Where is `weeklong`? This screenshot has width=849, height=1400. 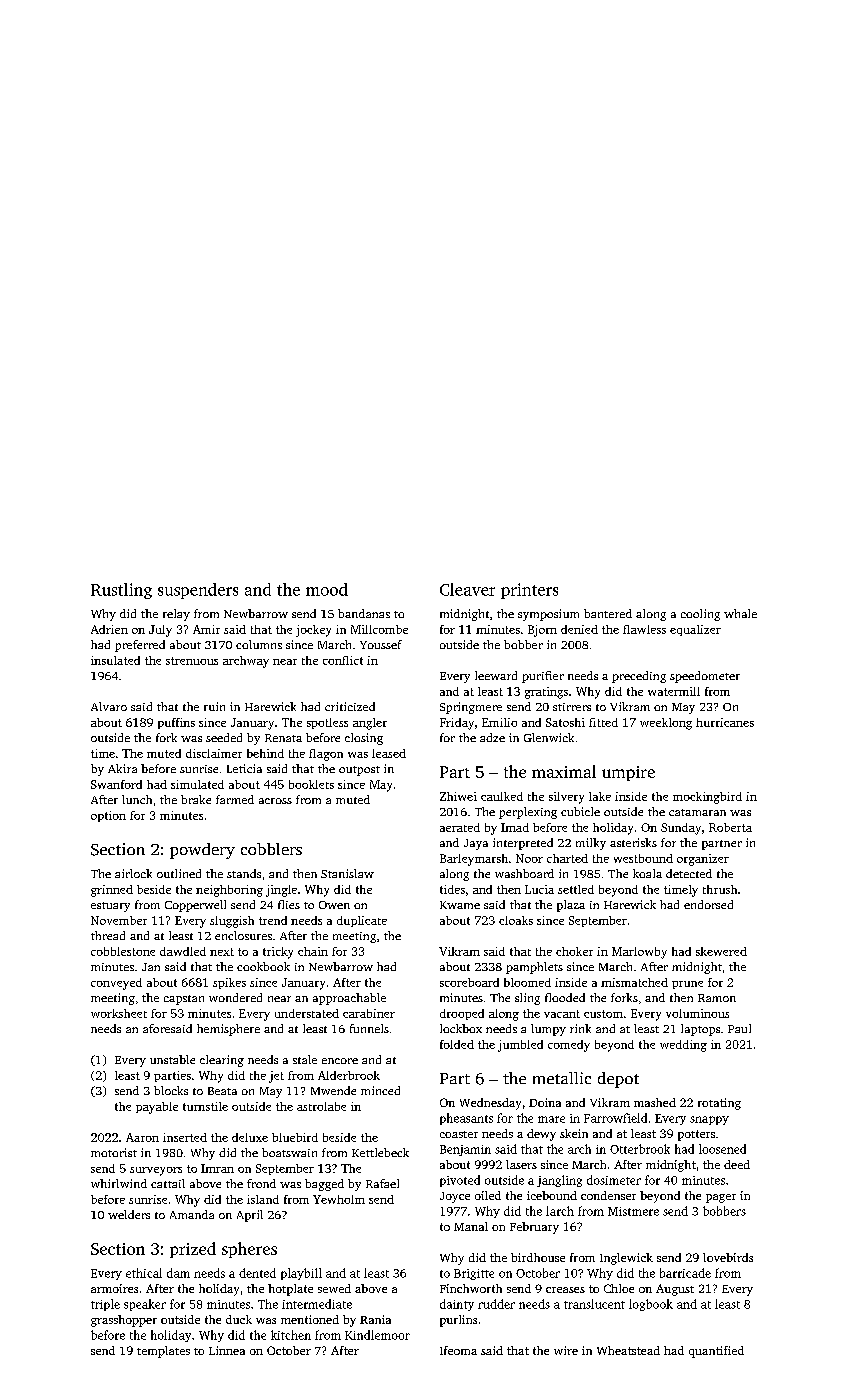 weeklong is located at coordinates (666, 724).
